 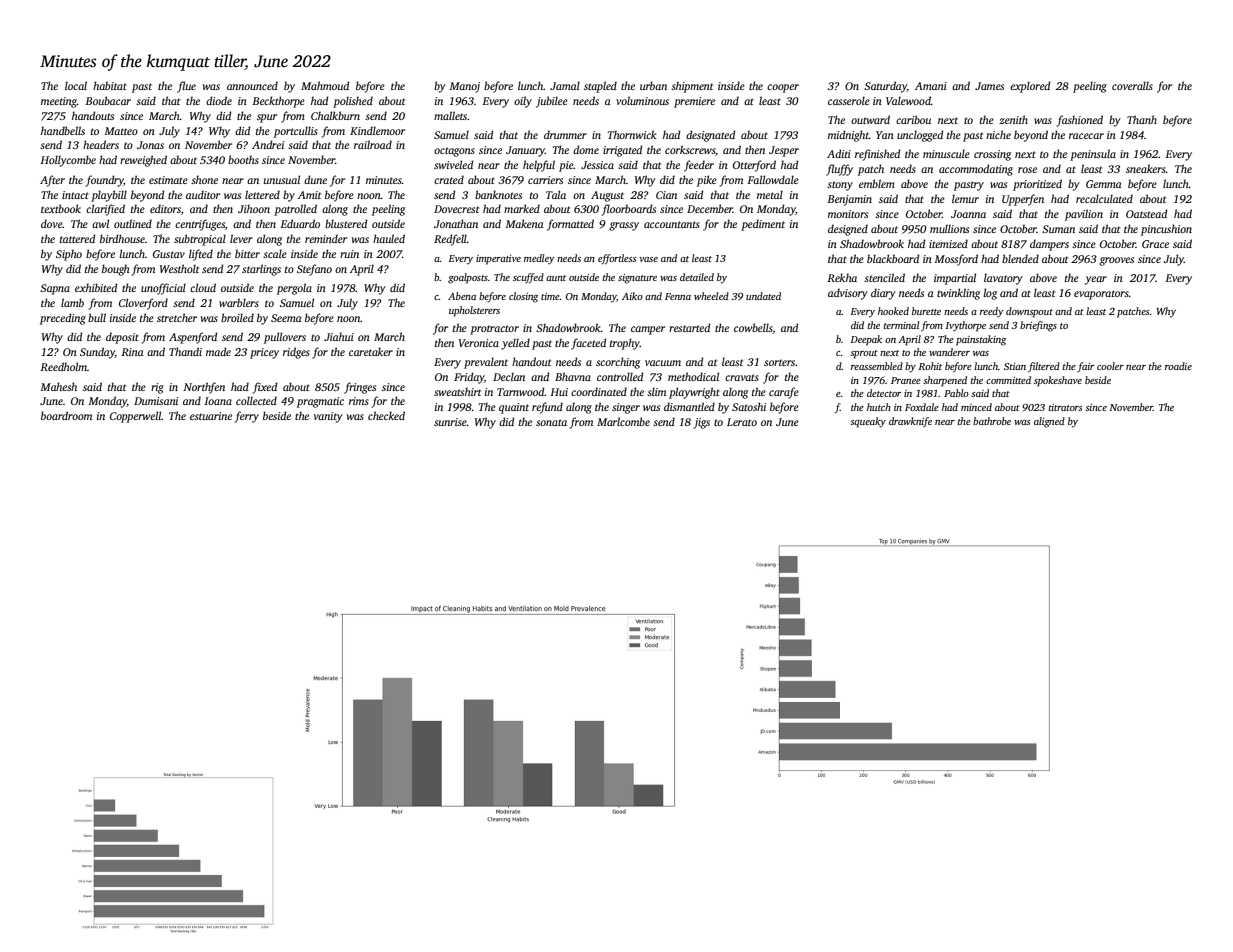 I want to click on Yan, so click(x=885, y=135).
